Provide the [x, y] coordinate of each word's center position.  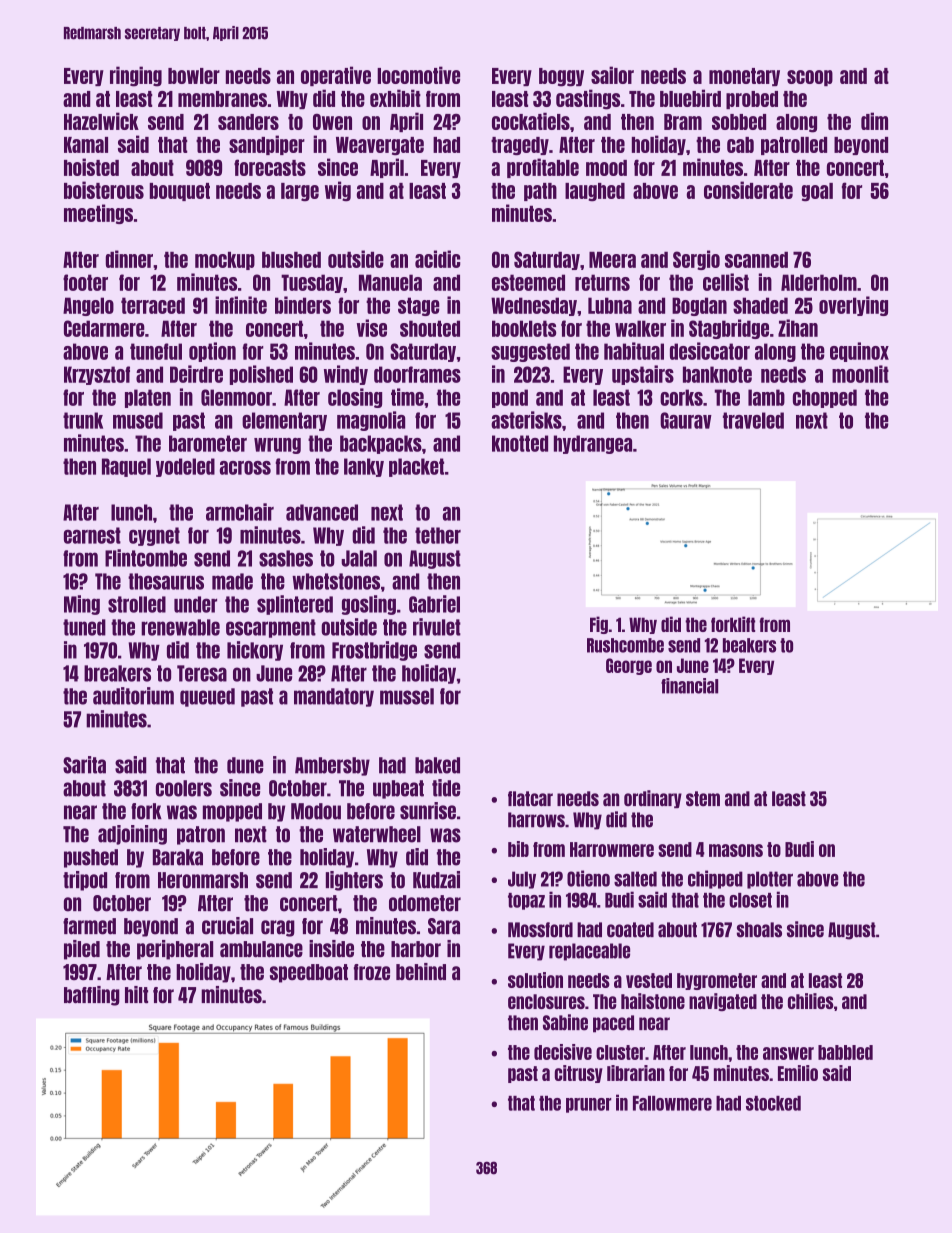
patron [201, 835]
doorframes [417, 374]
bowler [194, 76]
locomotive [418, 75]
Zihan [798, 328]
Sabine [565, 1022]
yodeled [185, 467]
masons [736, 850]
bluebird [690, 98]
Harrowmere [612, 849]
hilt [136, 995]
